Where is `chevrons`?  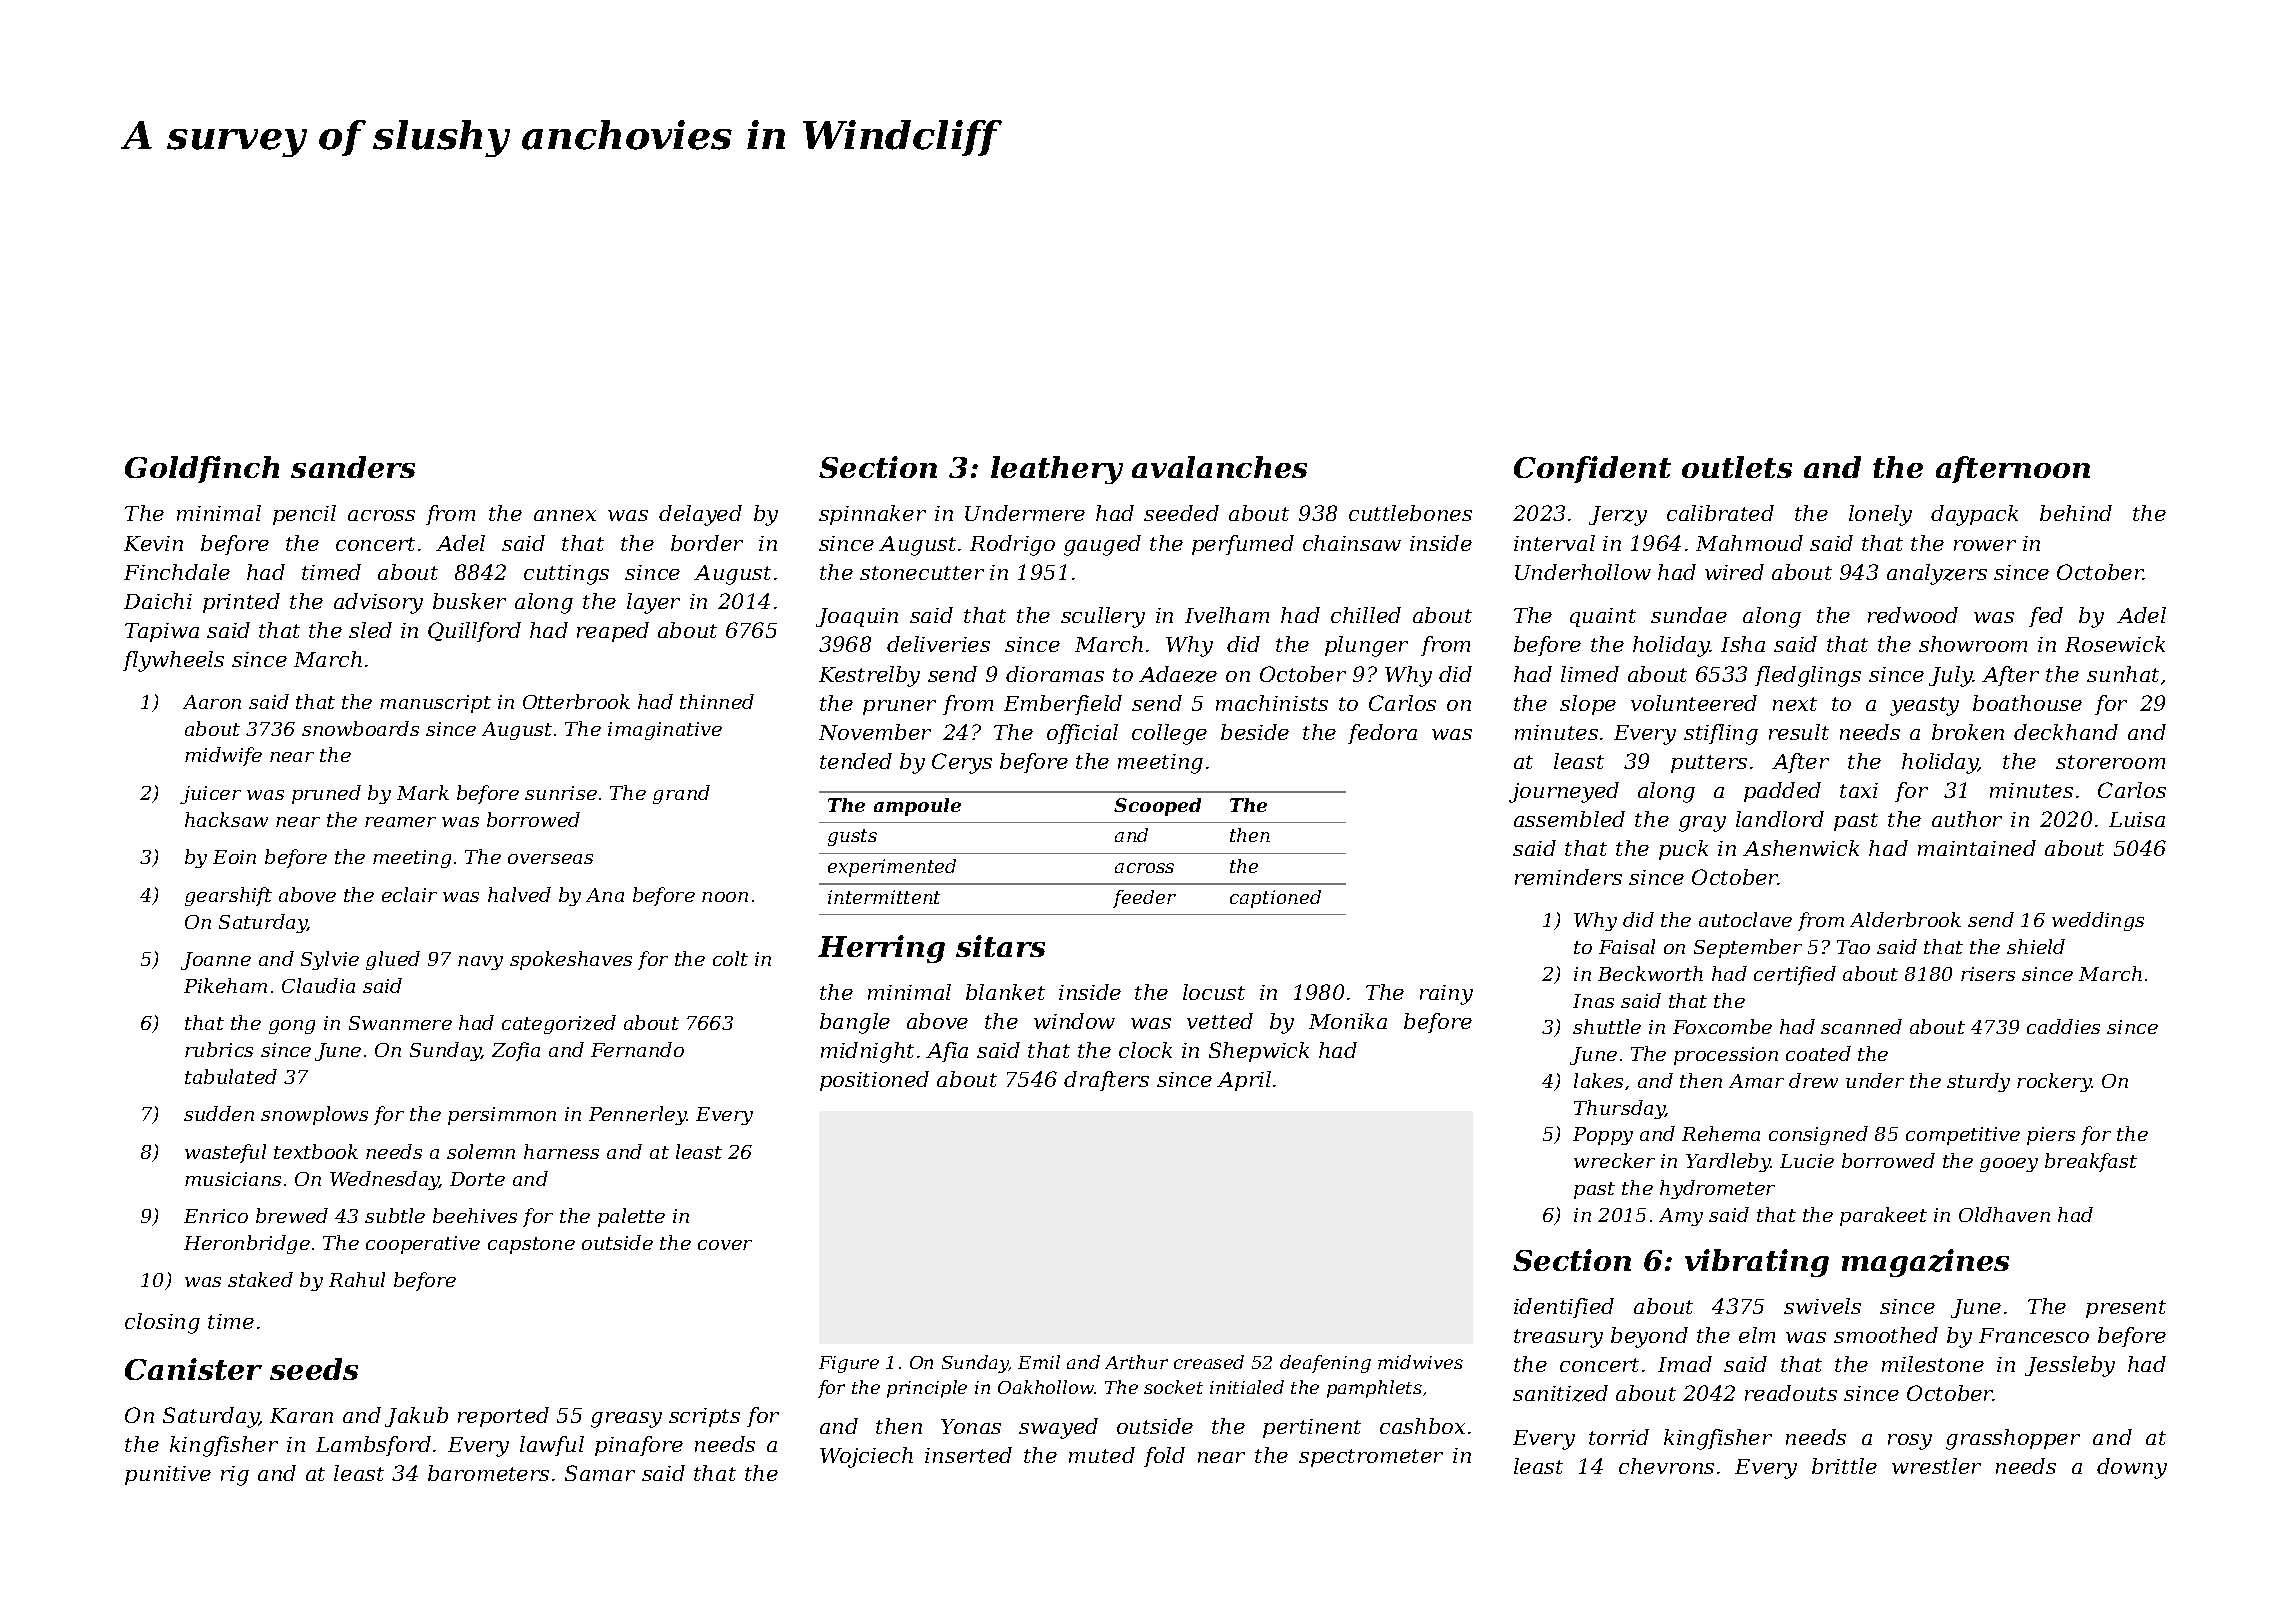
chevrons is located at coordinates (1666, 1466).
